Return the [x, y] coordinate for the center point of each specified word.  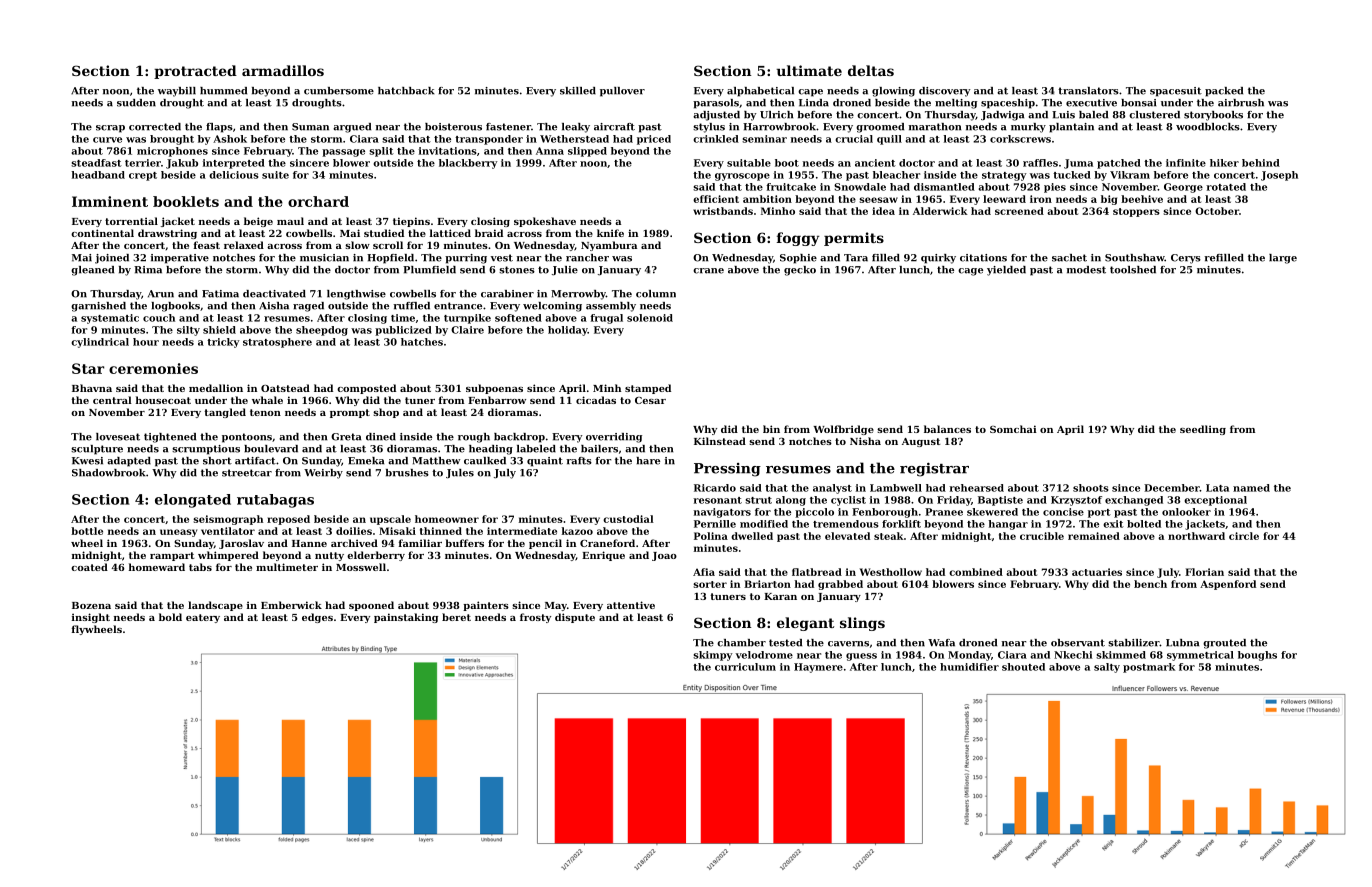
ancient [875, 163]
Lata [1217, 488]
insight [91, 618]
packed [1224, 92]
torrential [131, 221]
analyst [832, 489]
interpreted [234, 164]
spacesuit [1176, 92]
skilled [578, 91]
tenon [265, 412]
